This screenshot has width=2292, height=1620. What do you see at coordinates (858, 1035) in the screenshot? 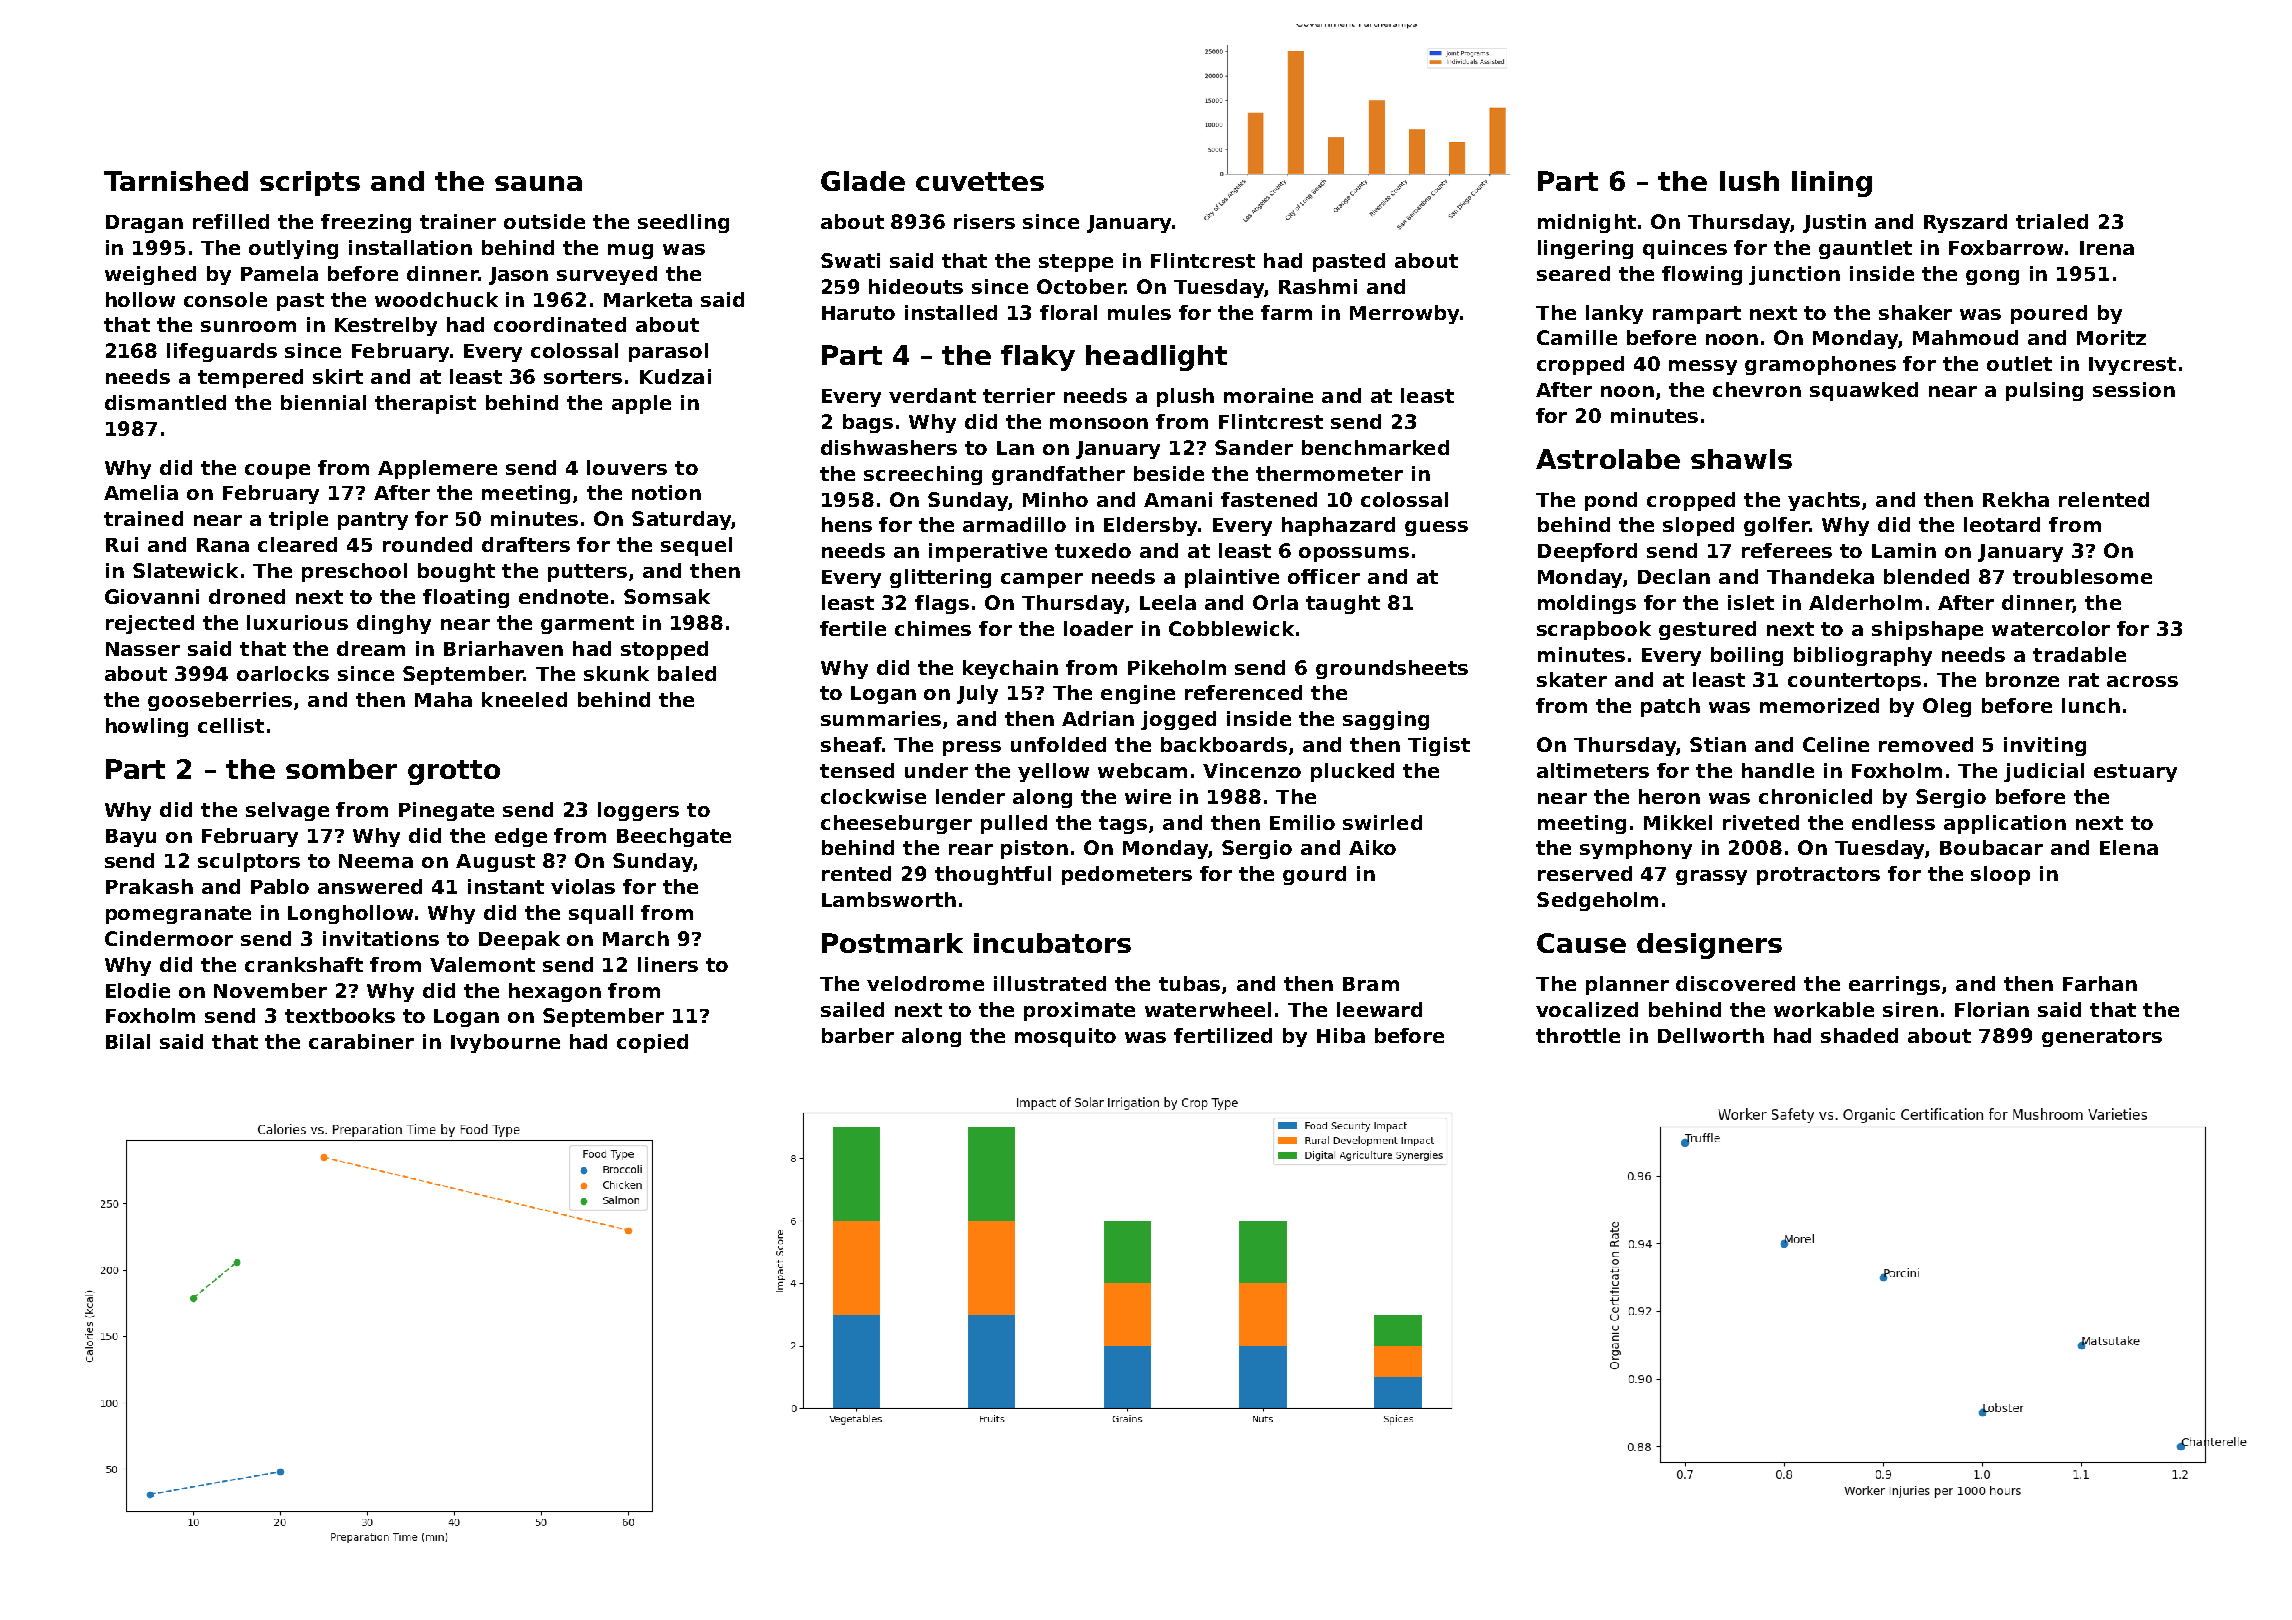
I see `barber` at bounding box center [858, 1035].
